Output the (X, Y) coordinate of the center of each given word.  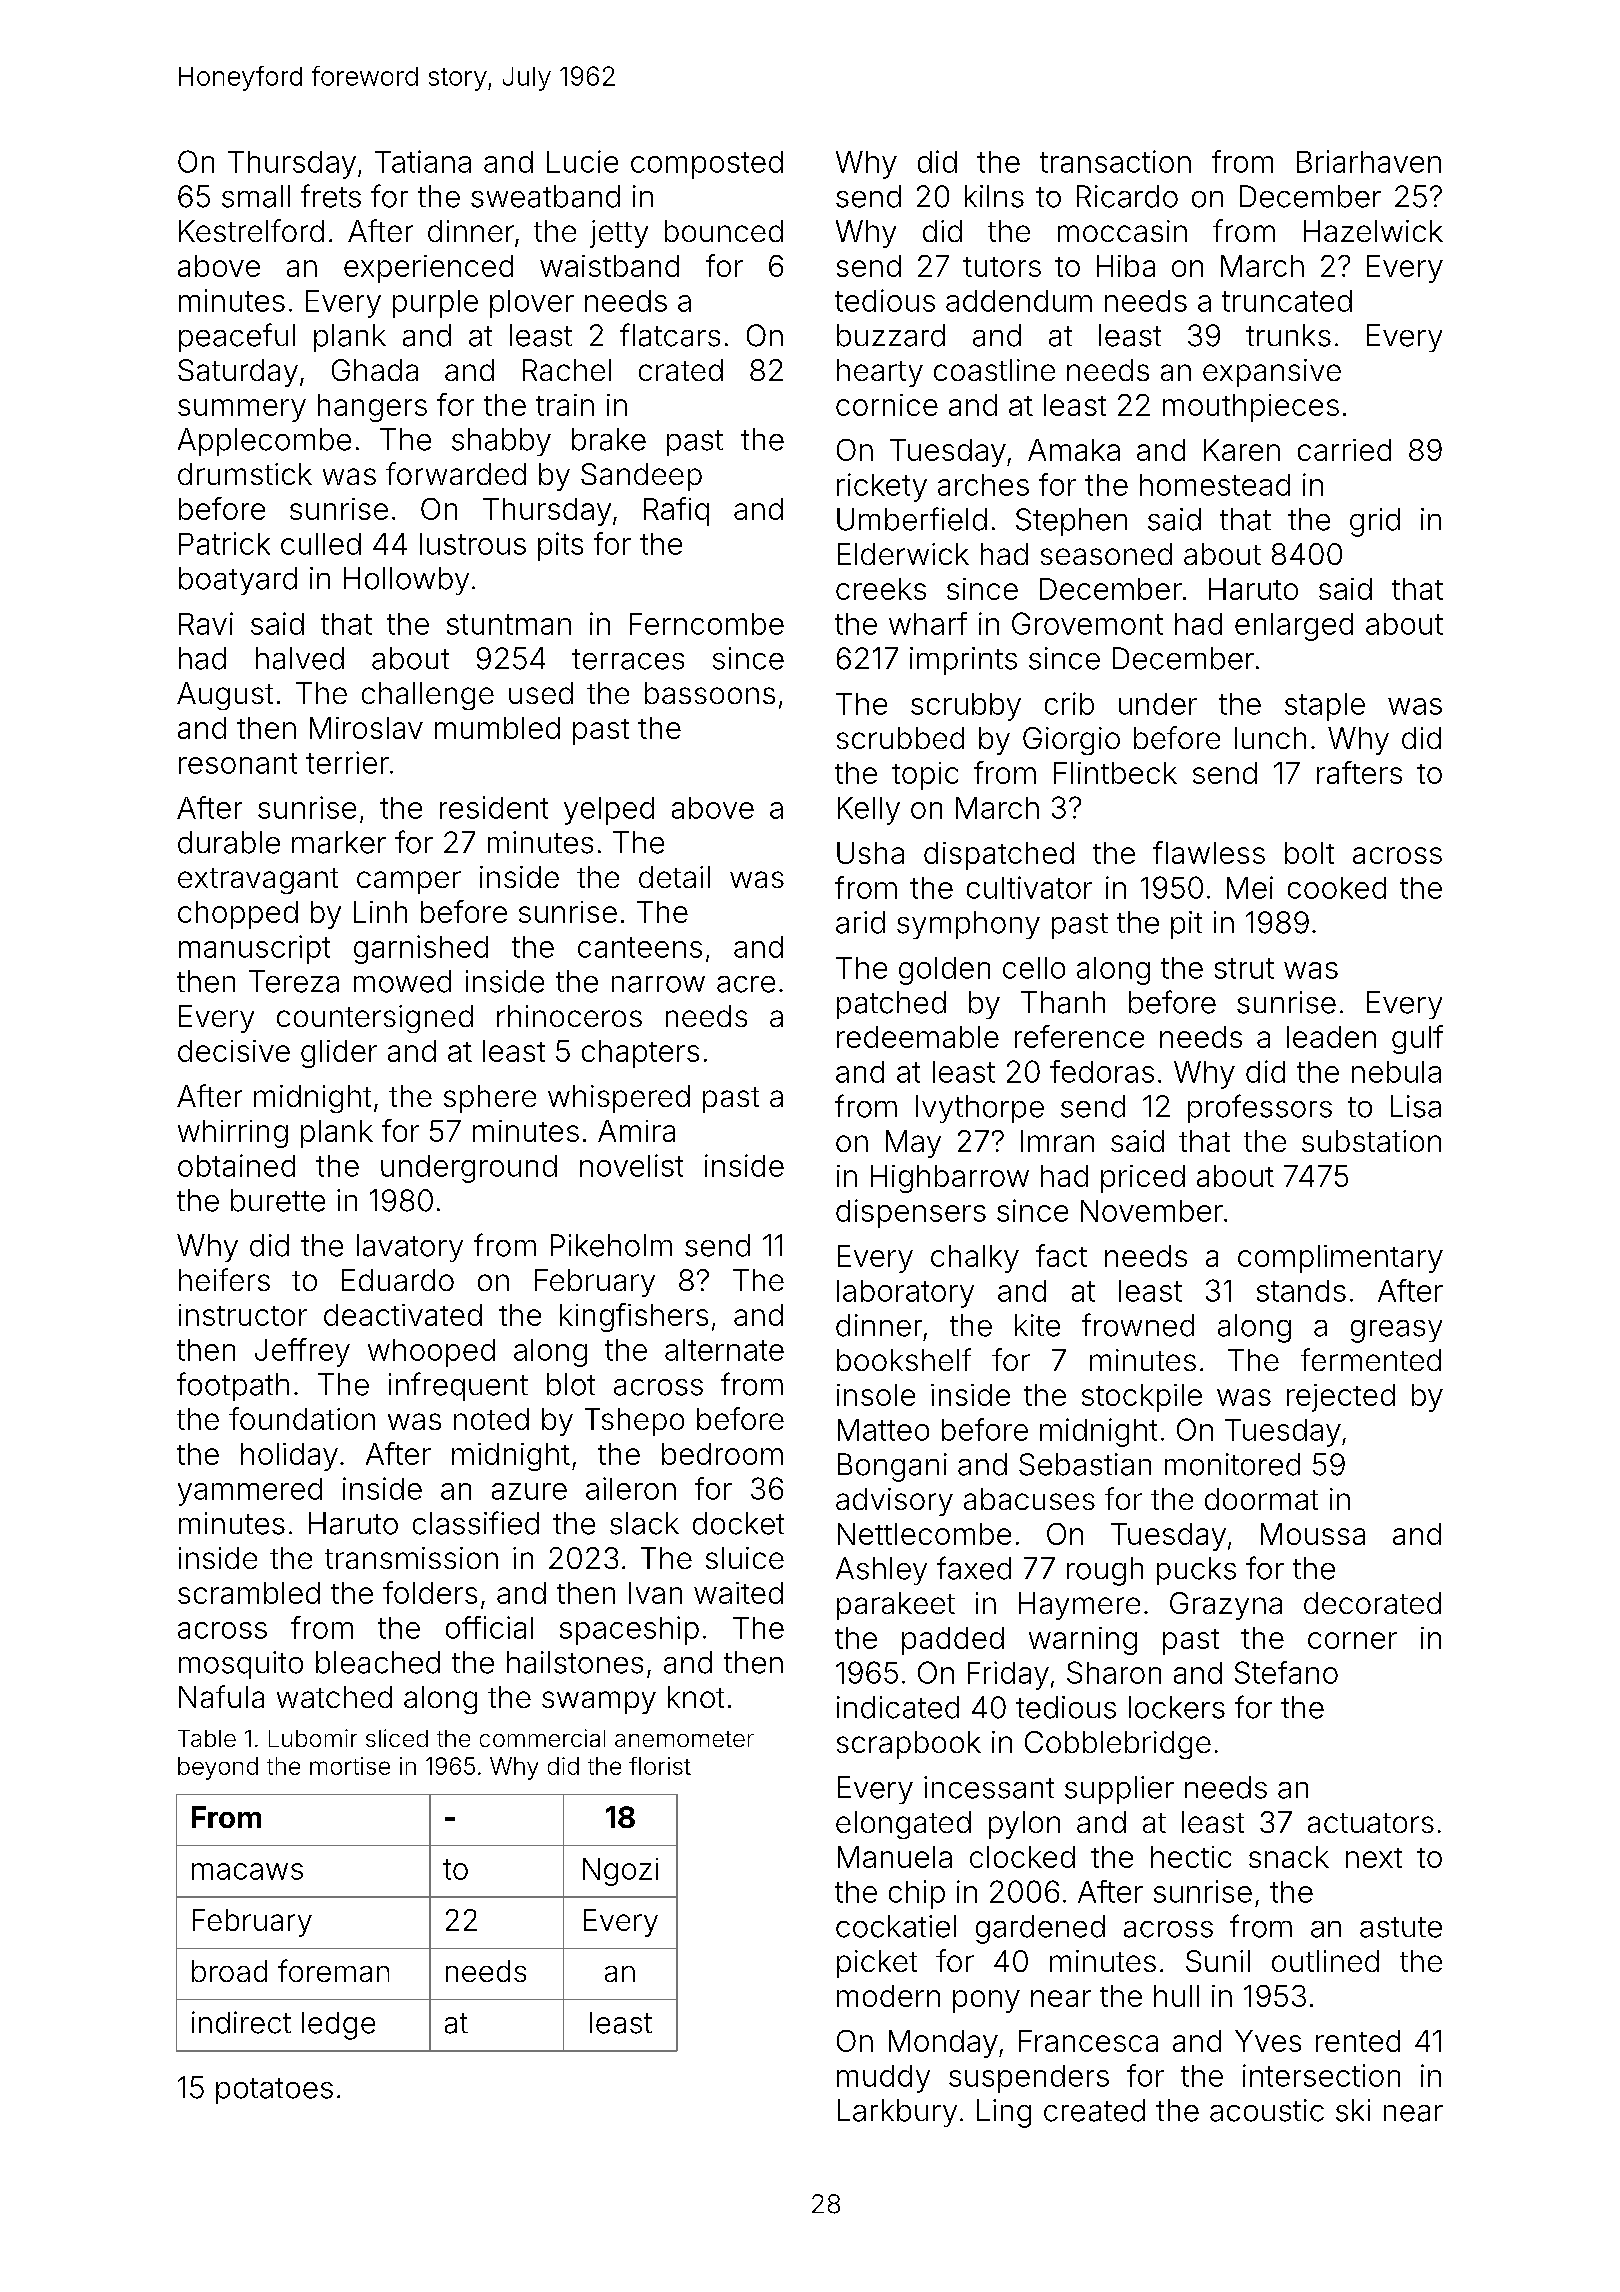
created (1094, 2110)
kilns (994, 196)
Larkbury (897, 2113)
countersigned (375, 1019)
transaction (1115, 161)
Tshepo (634, 1422)
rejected (1341, 1398)
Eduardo (398, 1280)
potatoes (274, 2091)
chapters (640, 1054)
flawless (1209, 852)
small (256, 196)
